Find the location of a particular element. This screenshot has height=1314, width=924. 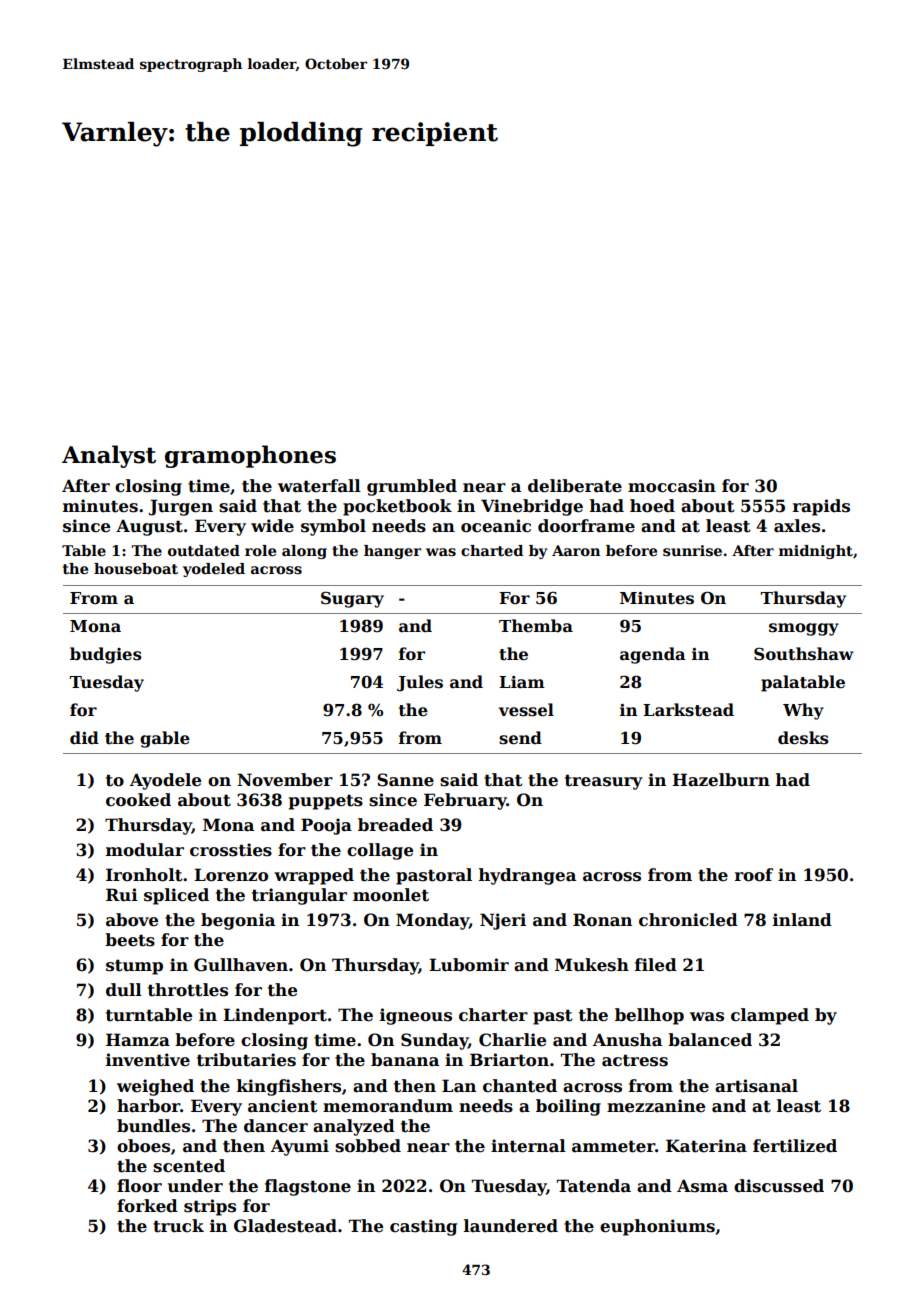

clamped is located at coordinates (770, 1016).
